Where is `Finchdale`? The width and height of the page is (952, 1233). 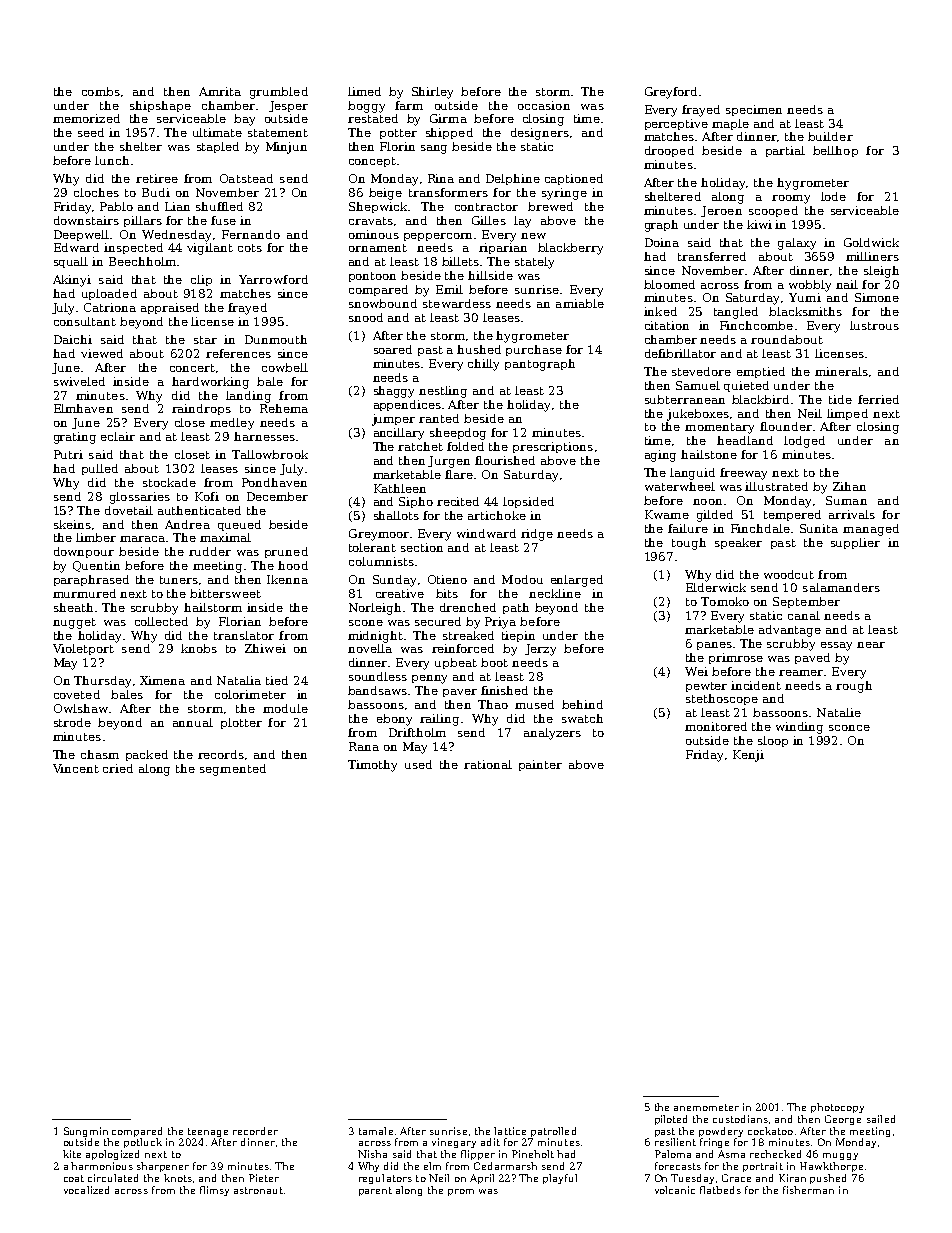
Finchdale is located at coordinates (760, 528).
